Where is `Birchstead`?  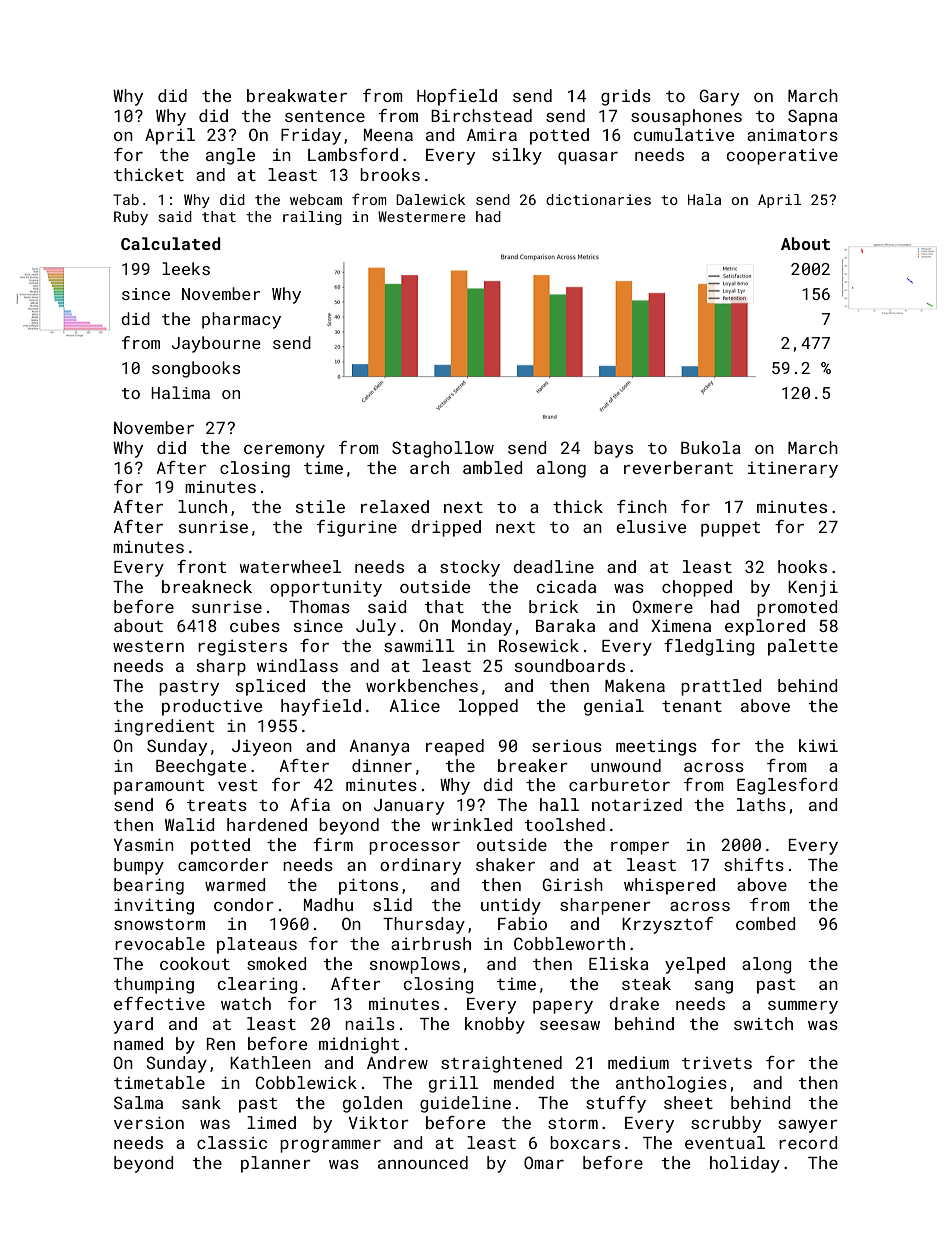
Birchstead is located at coordinates (481, 115).
